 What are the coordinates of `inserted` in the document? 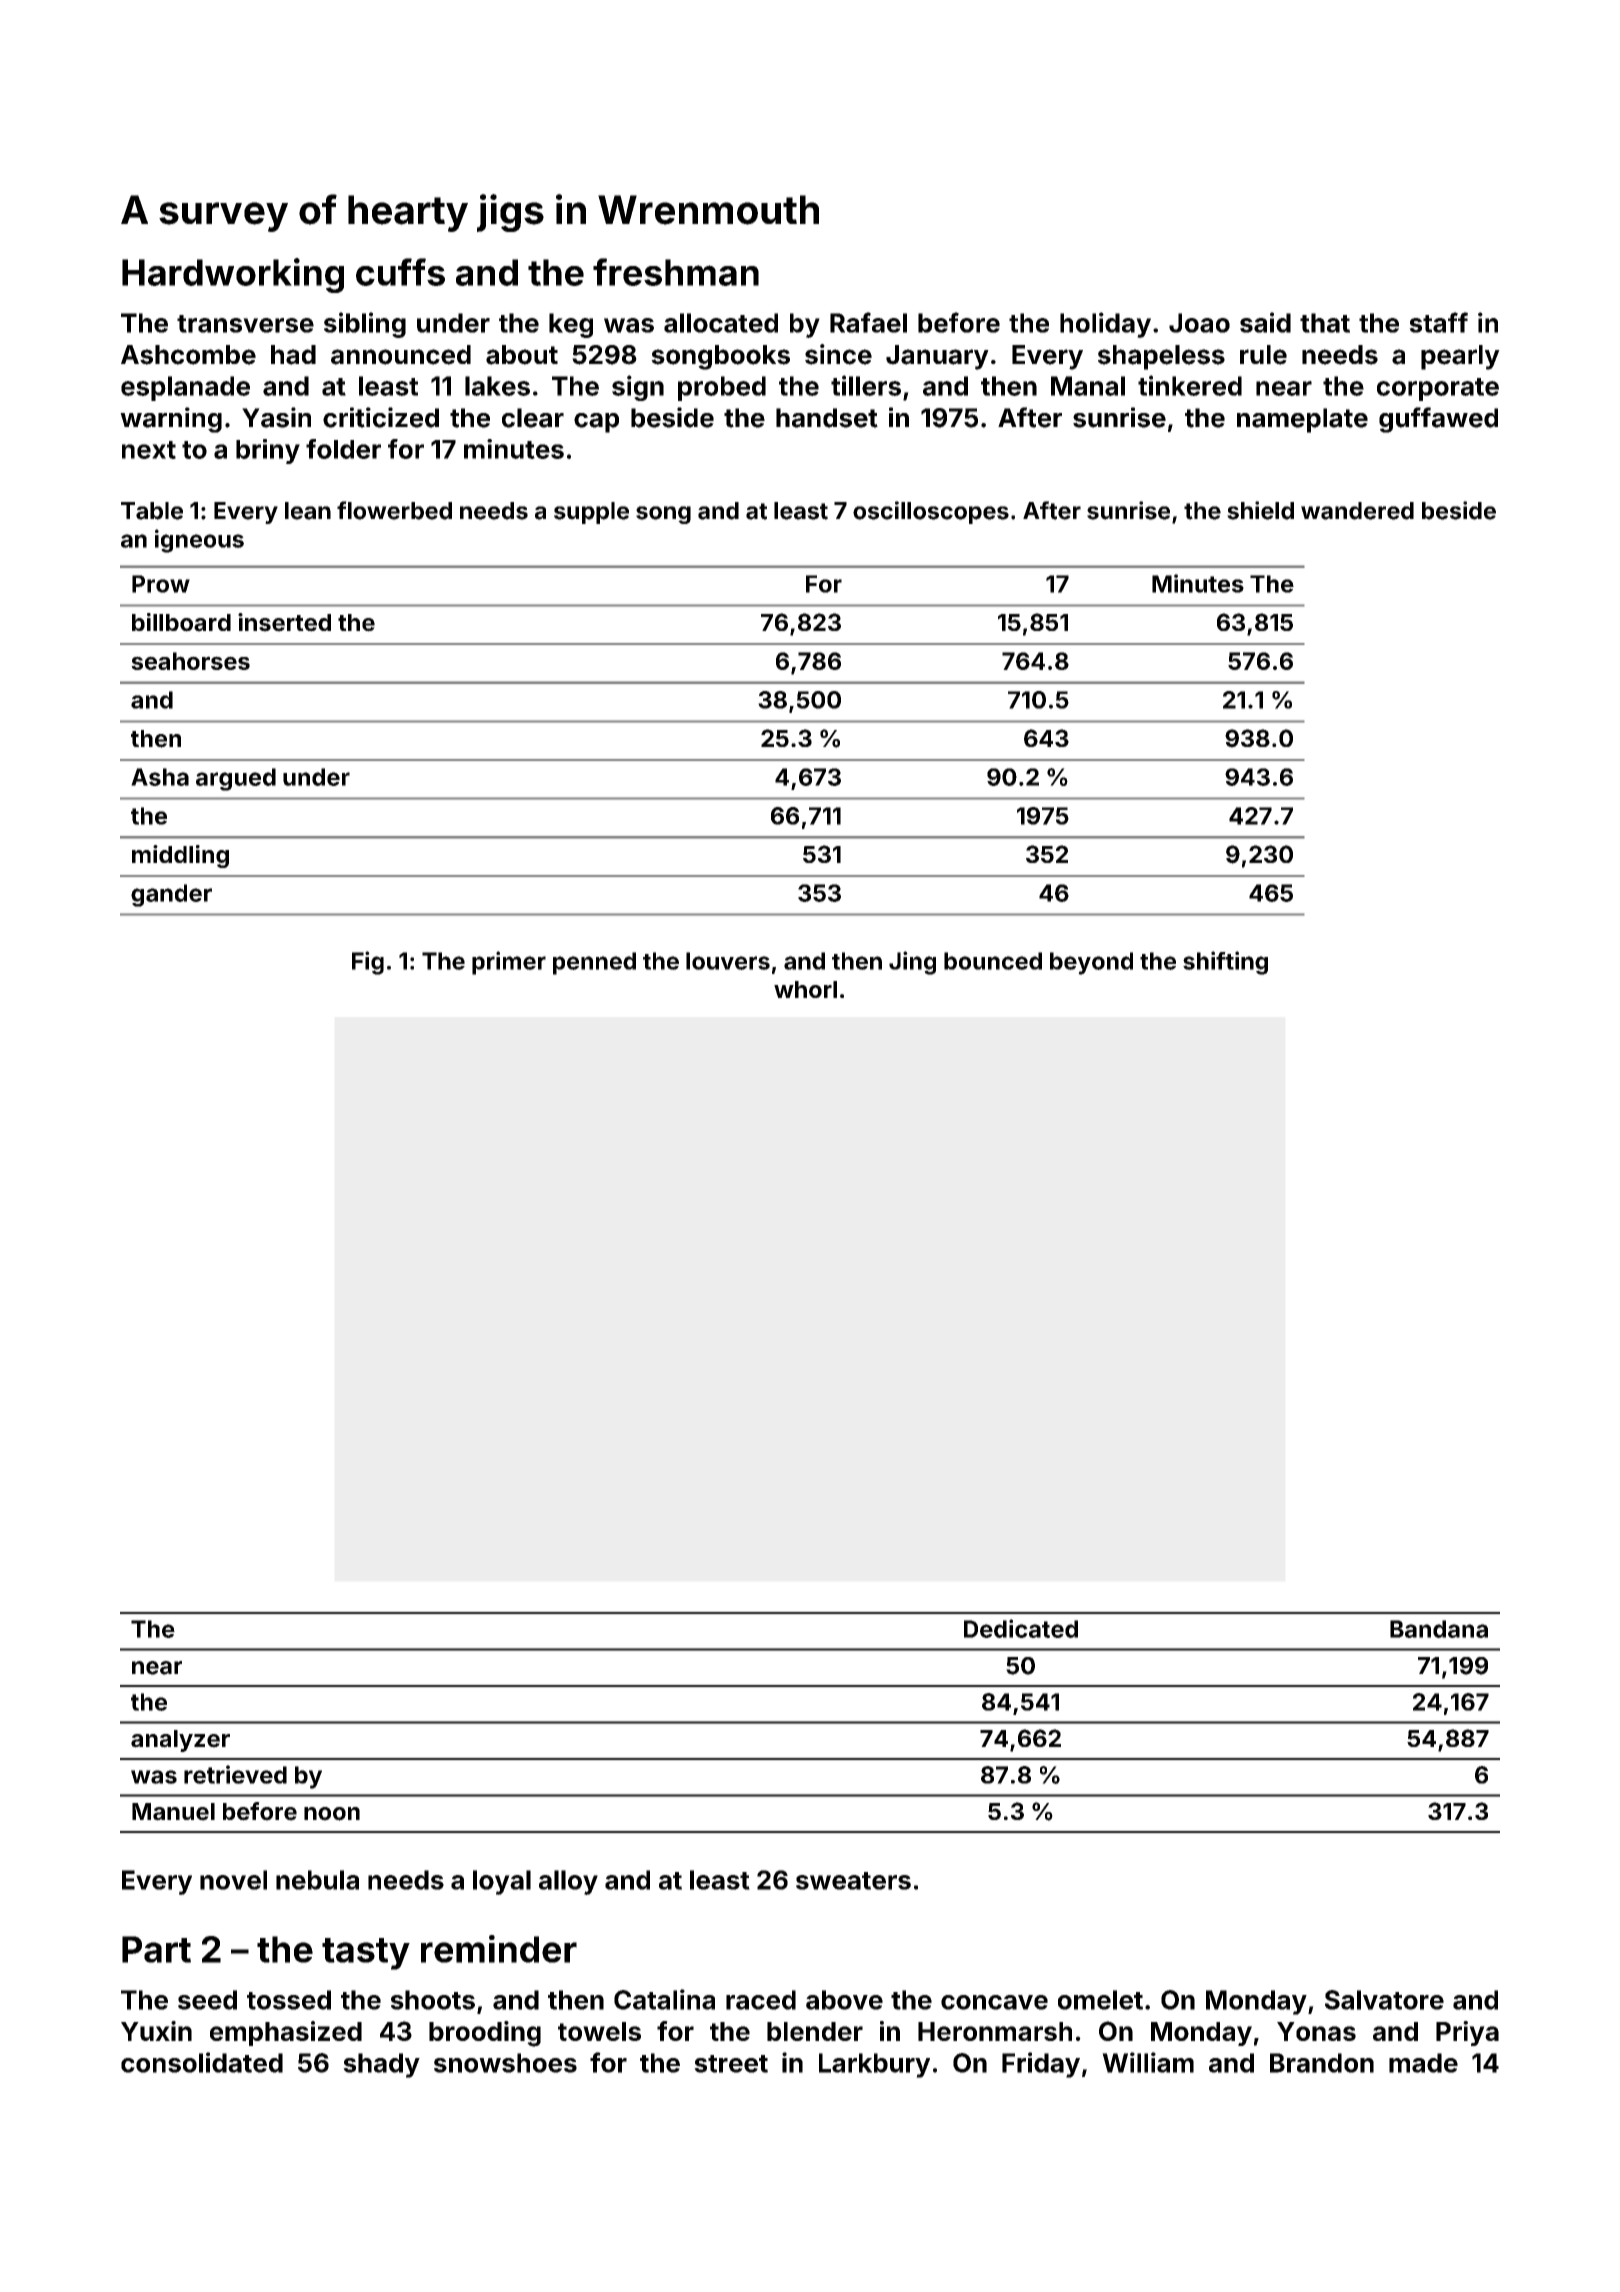 It's located at (284, 622).
